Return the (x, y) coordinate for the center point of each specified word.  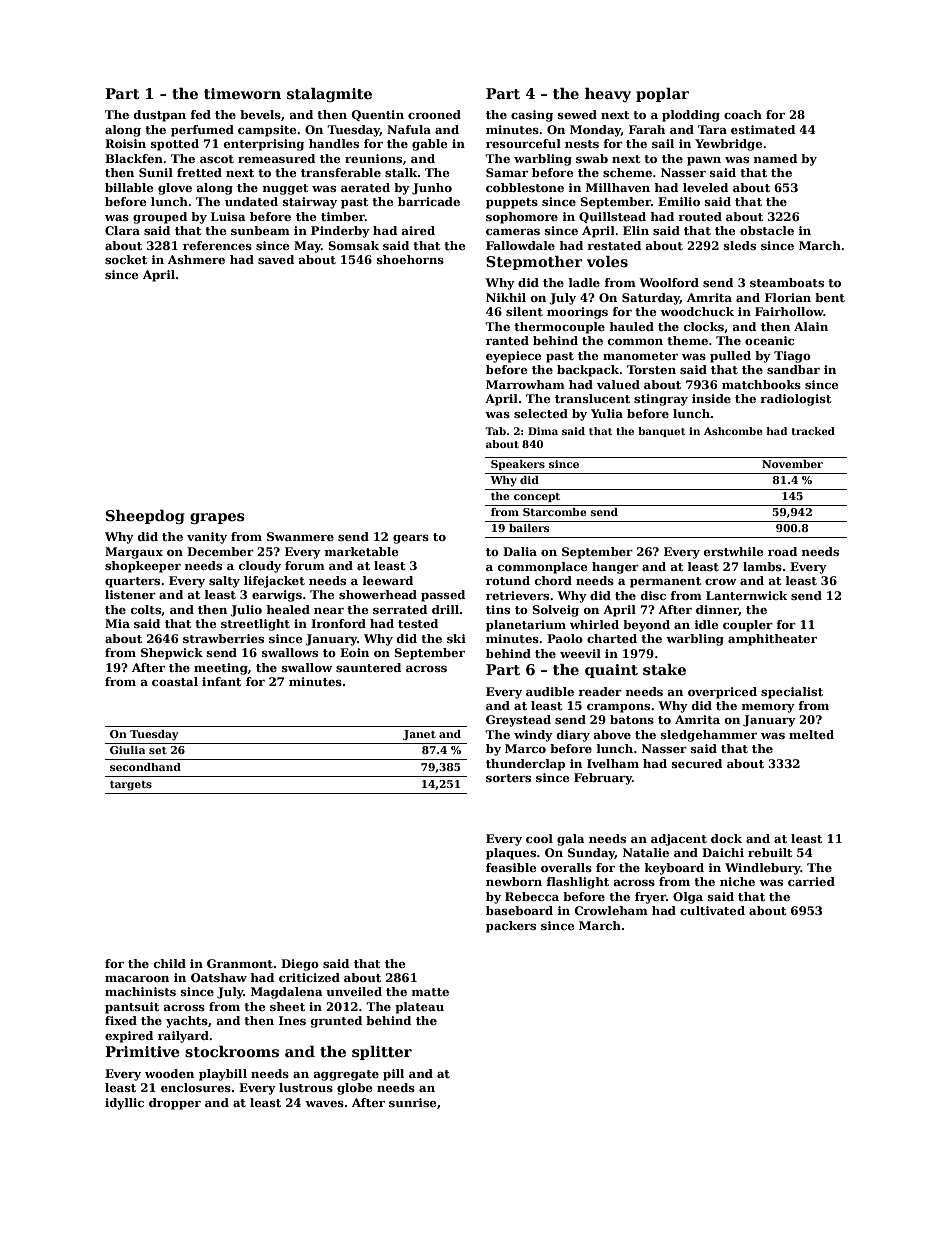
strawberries (223, 638)
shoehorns (410, 259)
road (782, 551)
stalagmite (329, 95)
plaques (511, 854)
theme (687, 340)
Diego (300, 965)
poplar (662, 95)
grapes (217, 518)
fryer (650, 898)
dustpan (160, 116)
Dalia (520, 551)
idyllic (124, 1104)
